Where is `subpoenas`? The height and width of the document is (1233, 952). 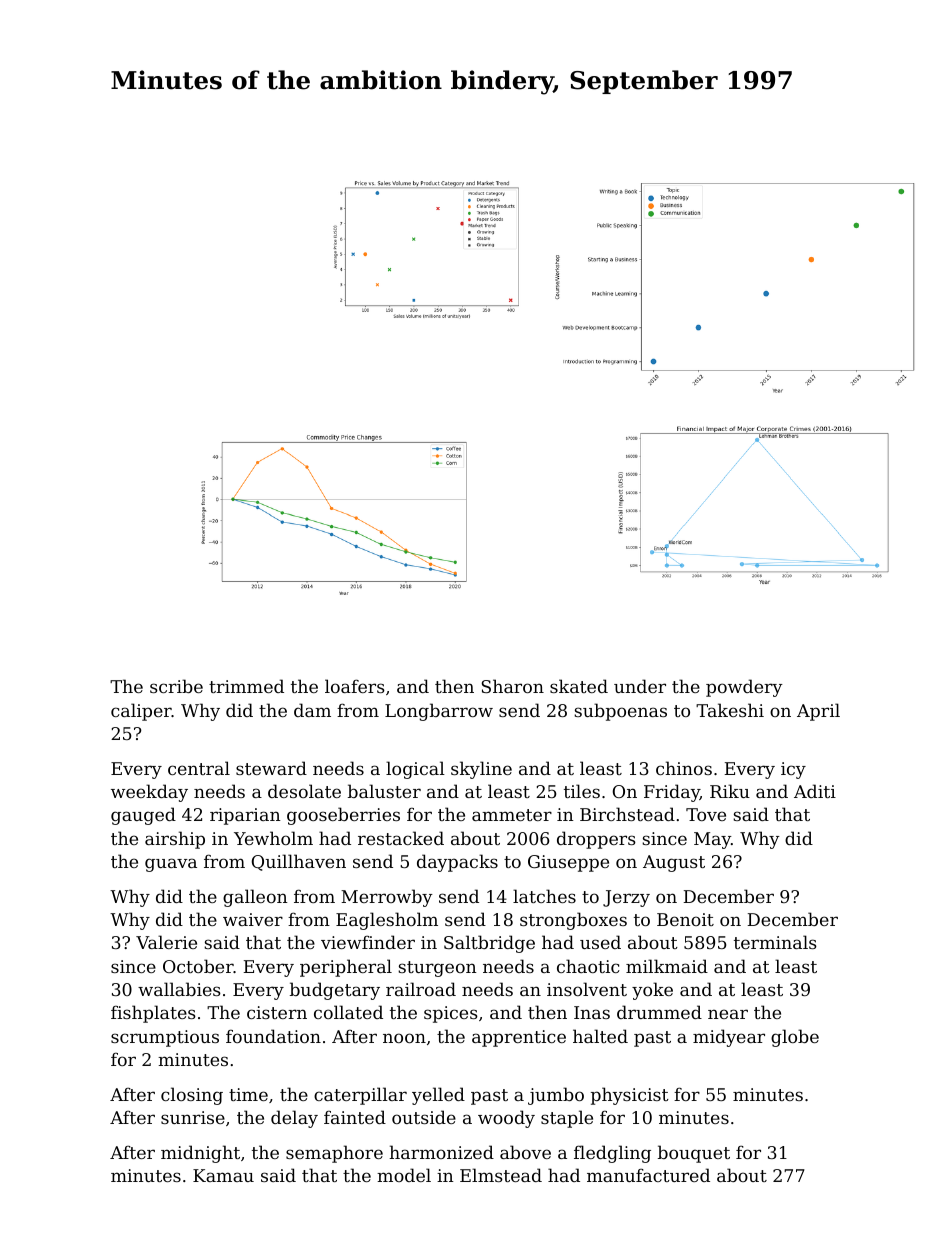 subpoenas is located at coordinates (620, 712).
